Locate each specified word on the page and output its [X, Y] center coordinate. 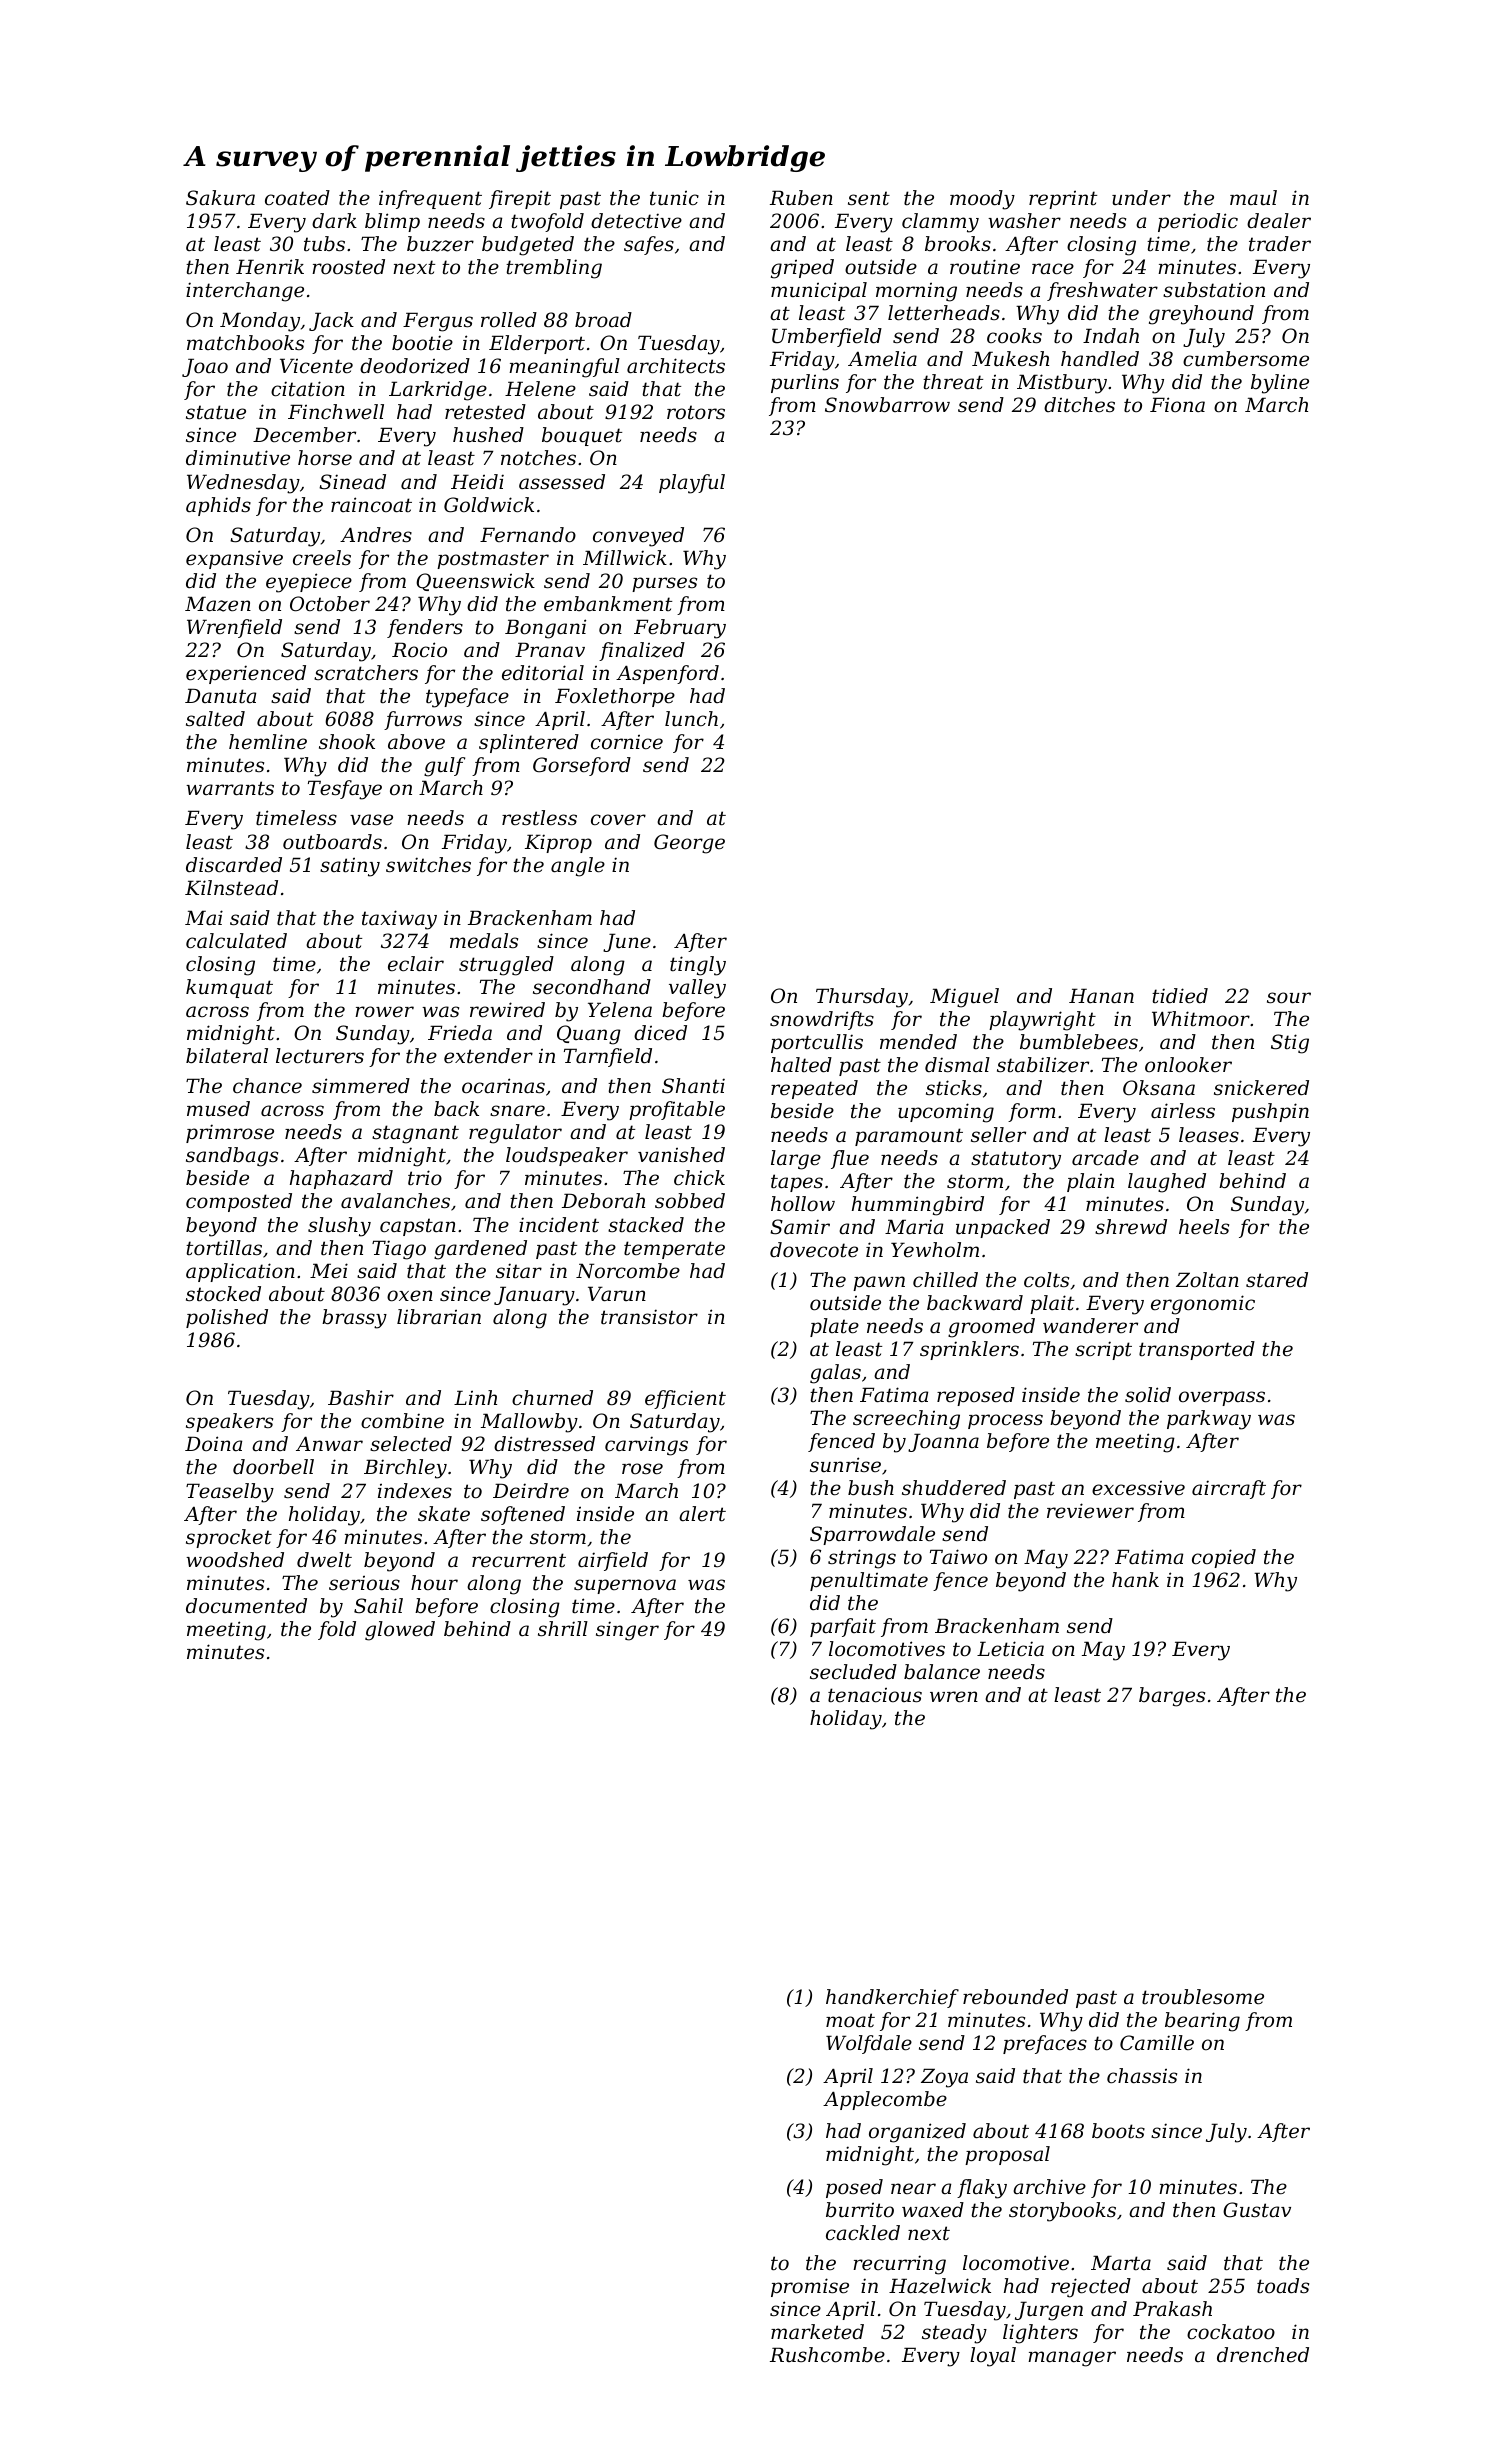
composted [239, 1202]
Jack [331, 321]
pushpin [1270, 1112]
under [1141, 198]
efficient [685, 1399]
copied [1224, 1558]
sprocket [229, 1538]
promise [810, 2287]
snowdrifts [822, 1020]
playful [692, 484]
